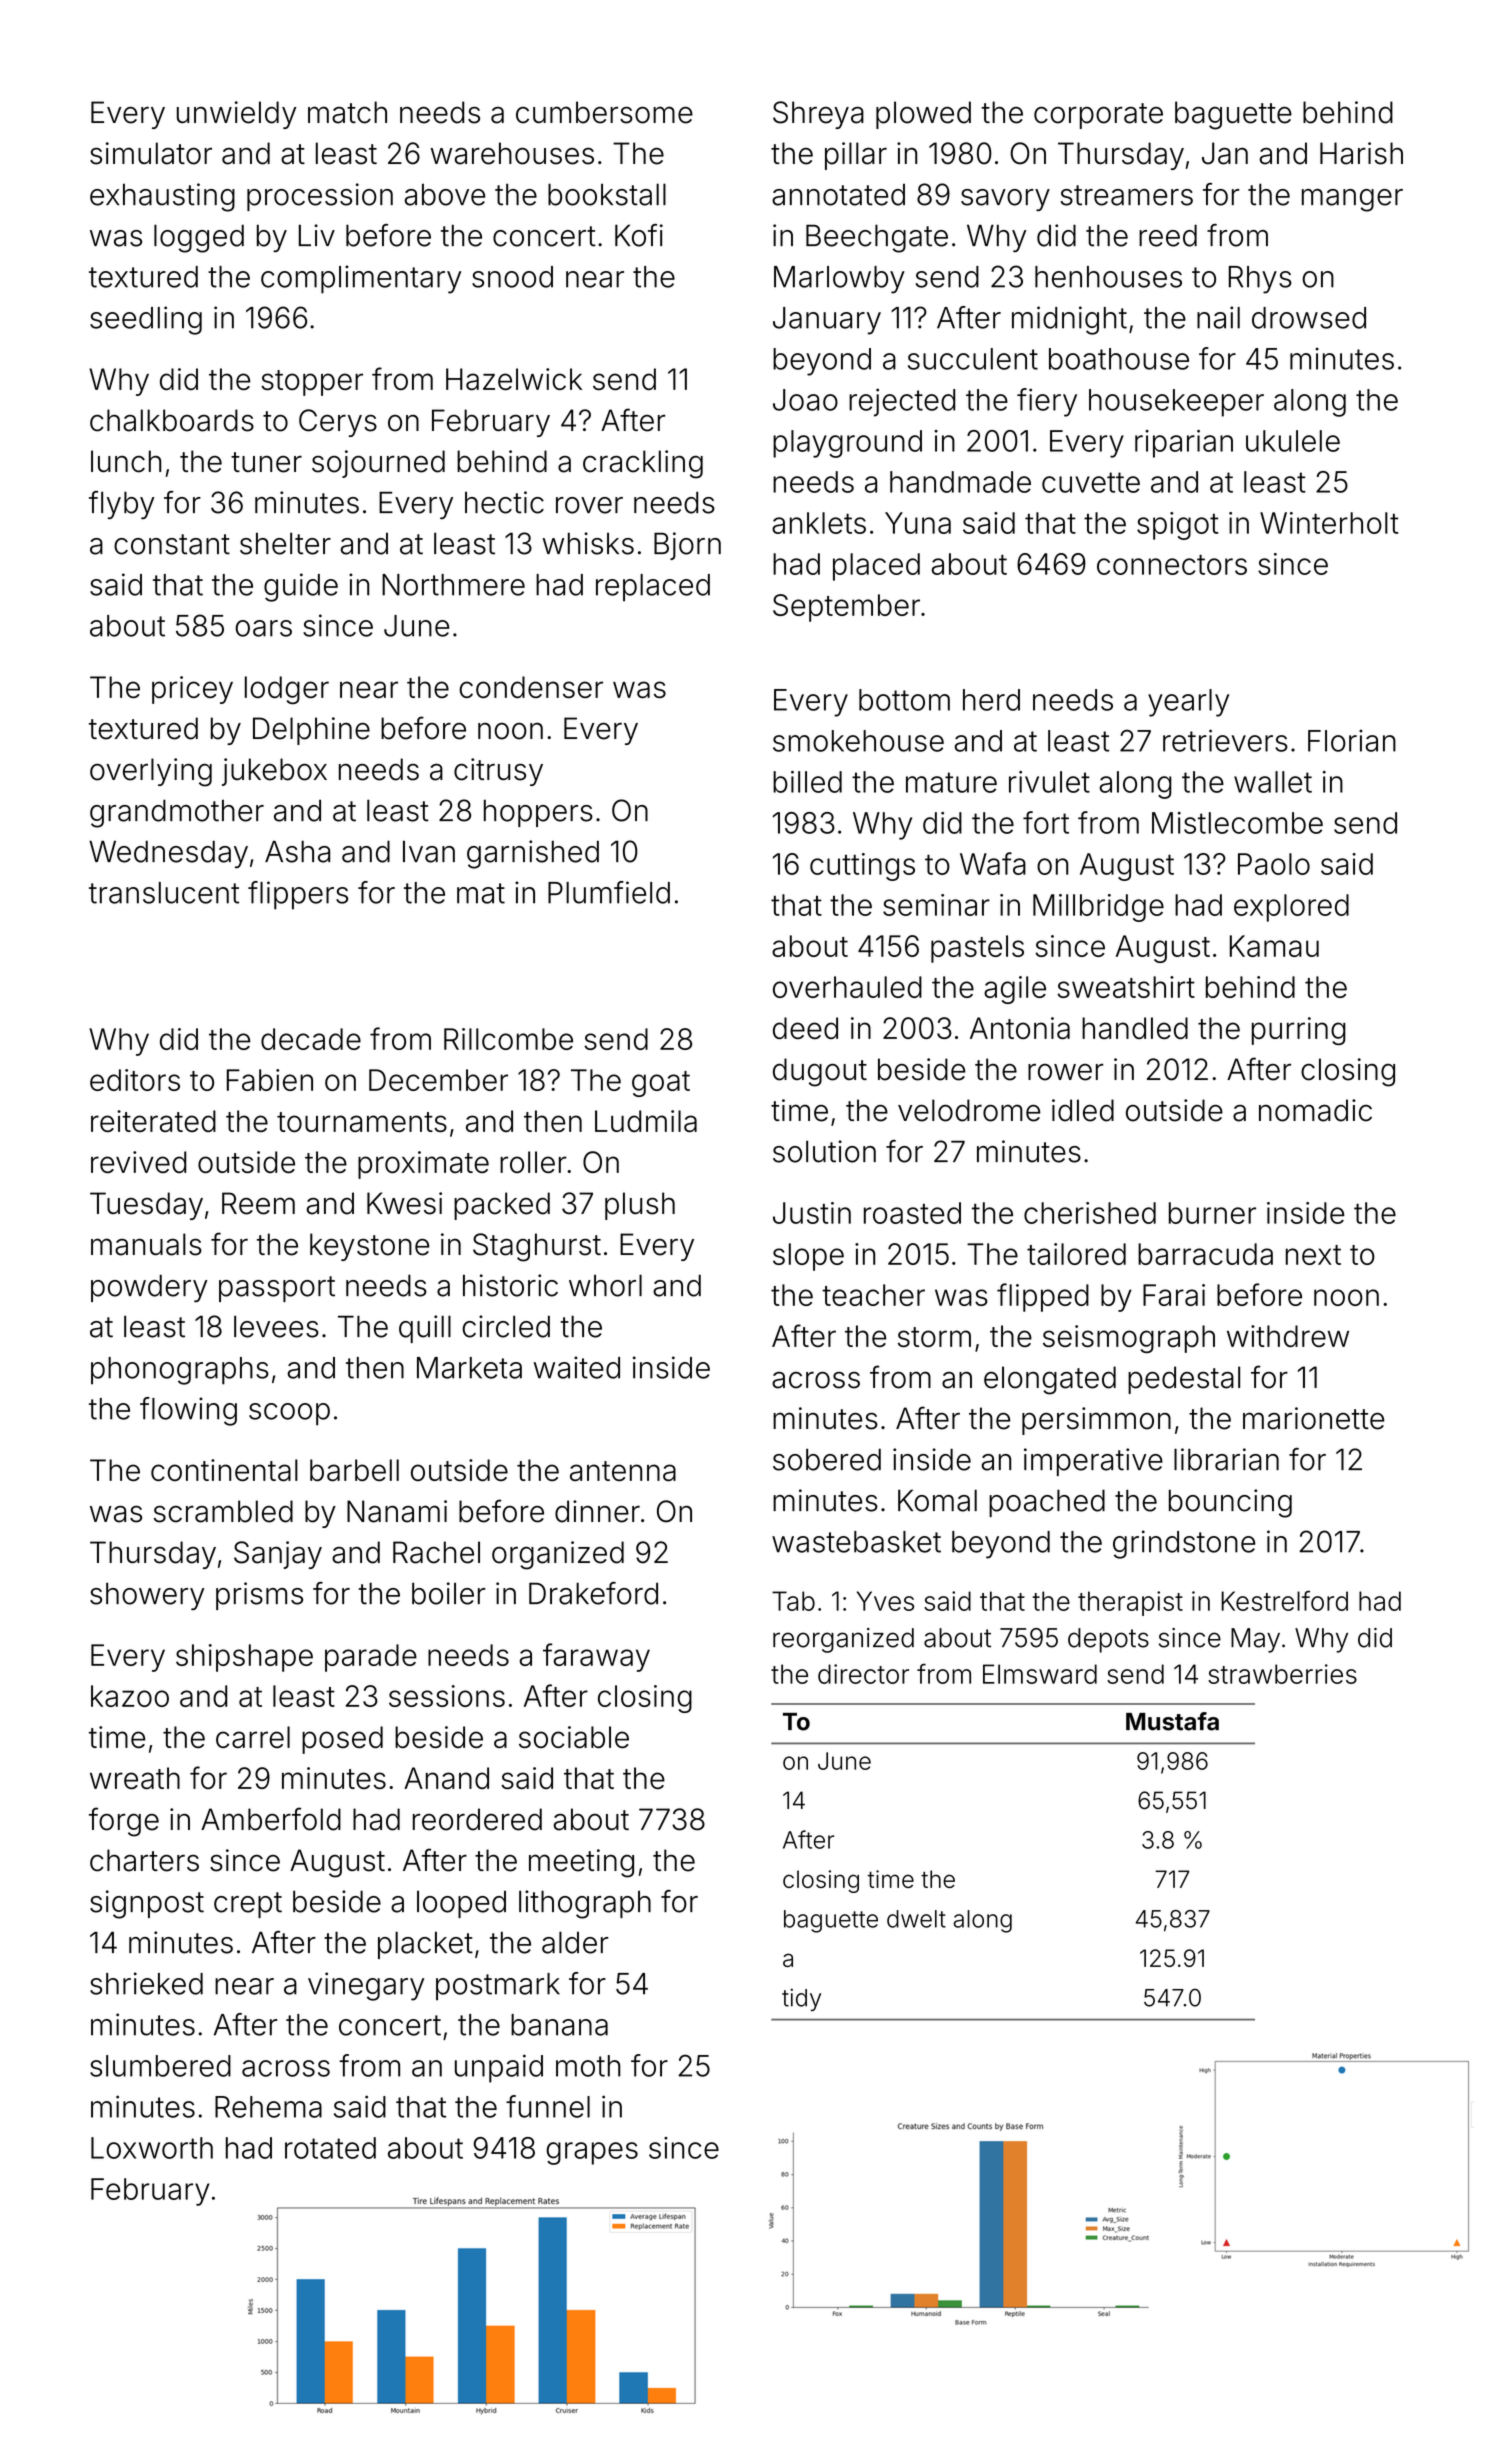 The height and width of the page is (2464, 1496). What do you see at coordinates (923, 115) in the page?
I see `plowed` at bounding box center [923, 115].
